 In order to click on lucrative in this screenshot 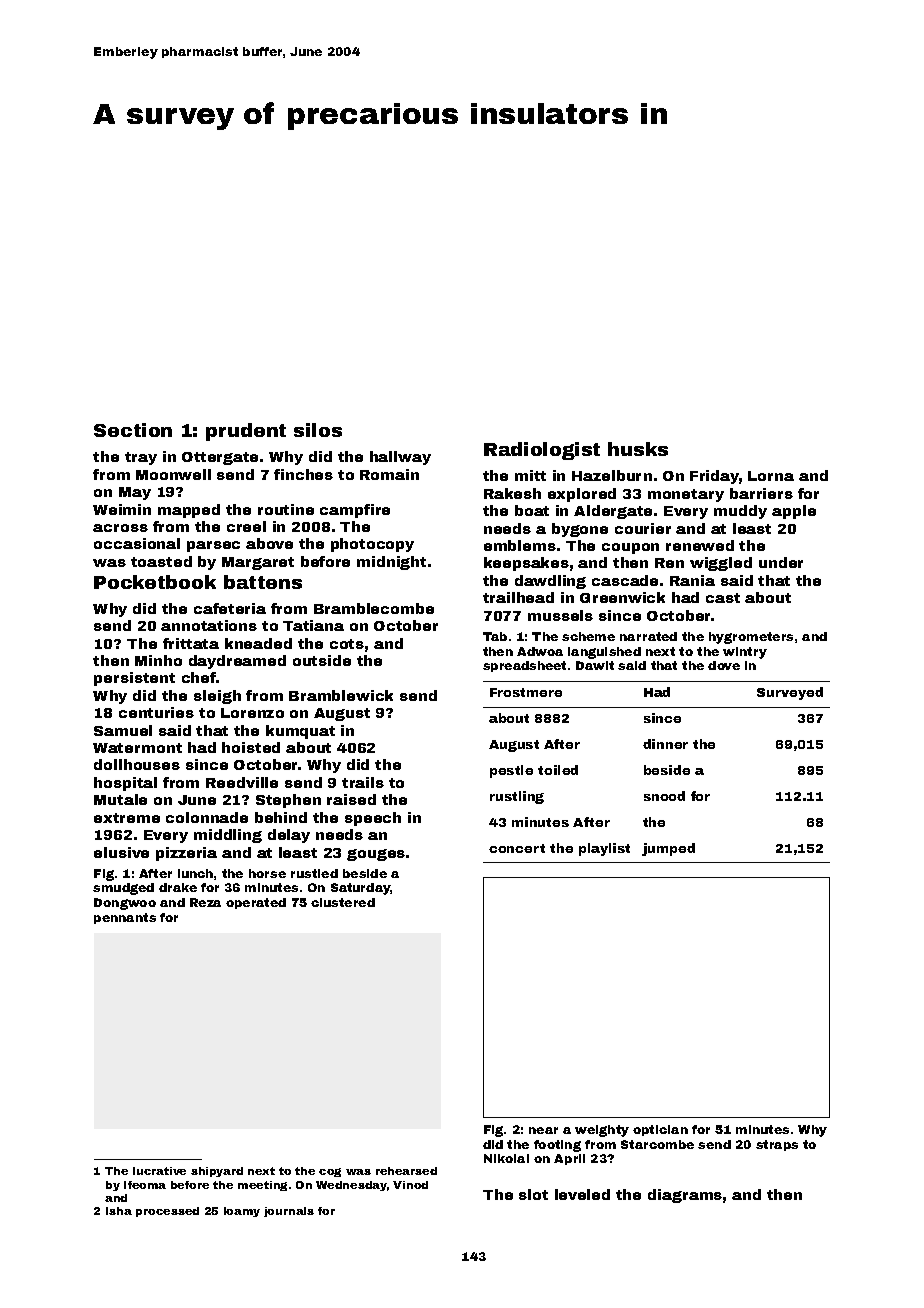, I will do `click(159, 1171)`.
